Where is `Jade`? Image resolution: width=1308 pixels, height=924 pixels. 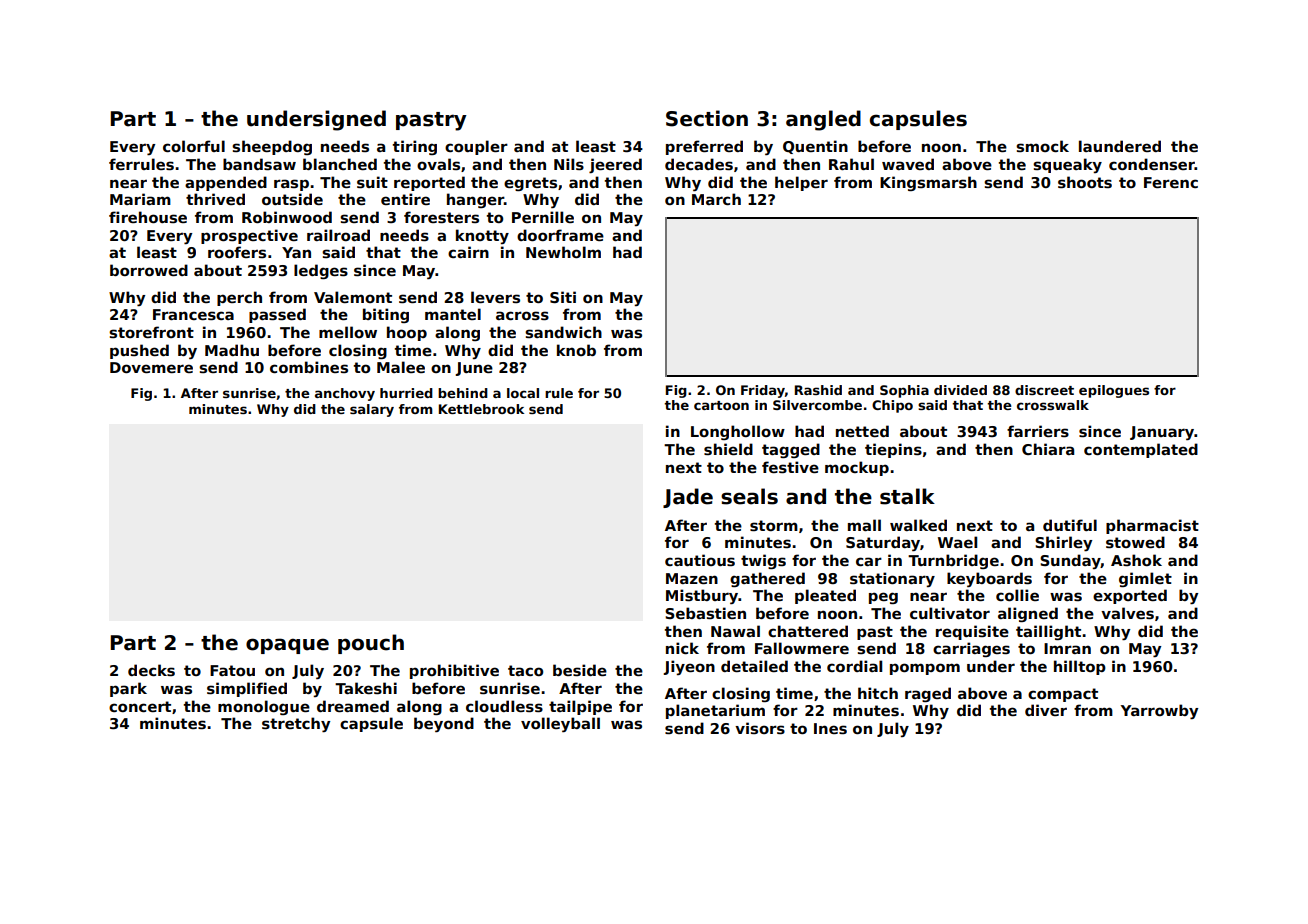
Jade is located at coordinates (688, 498).
